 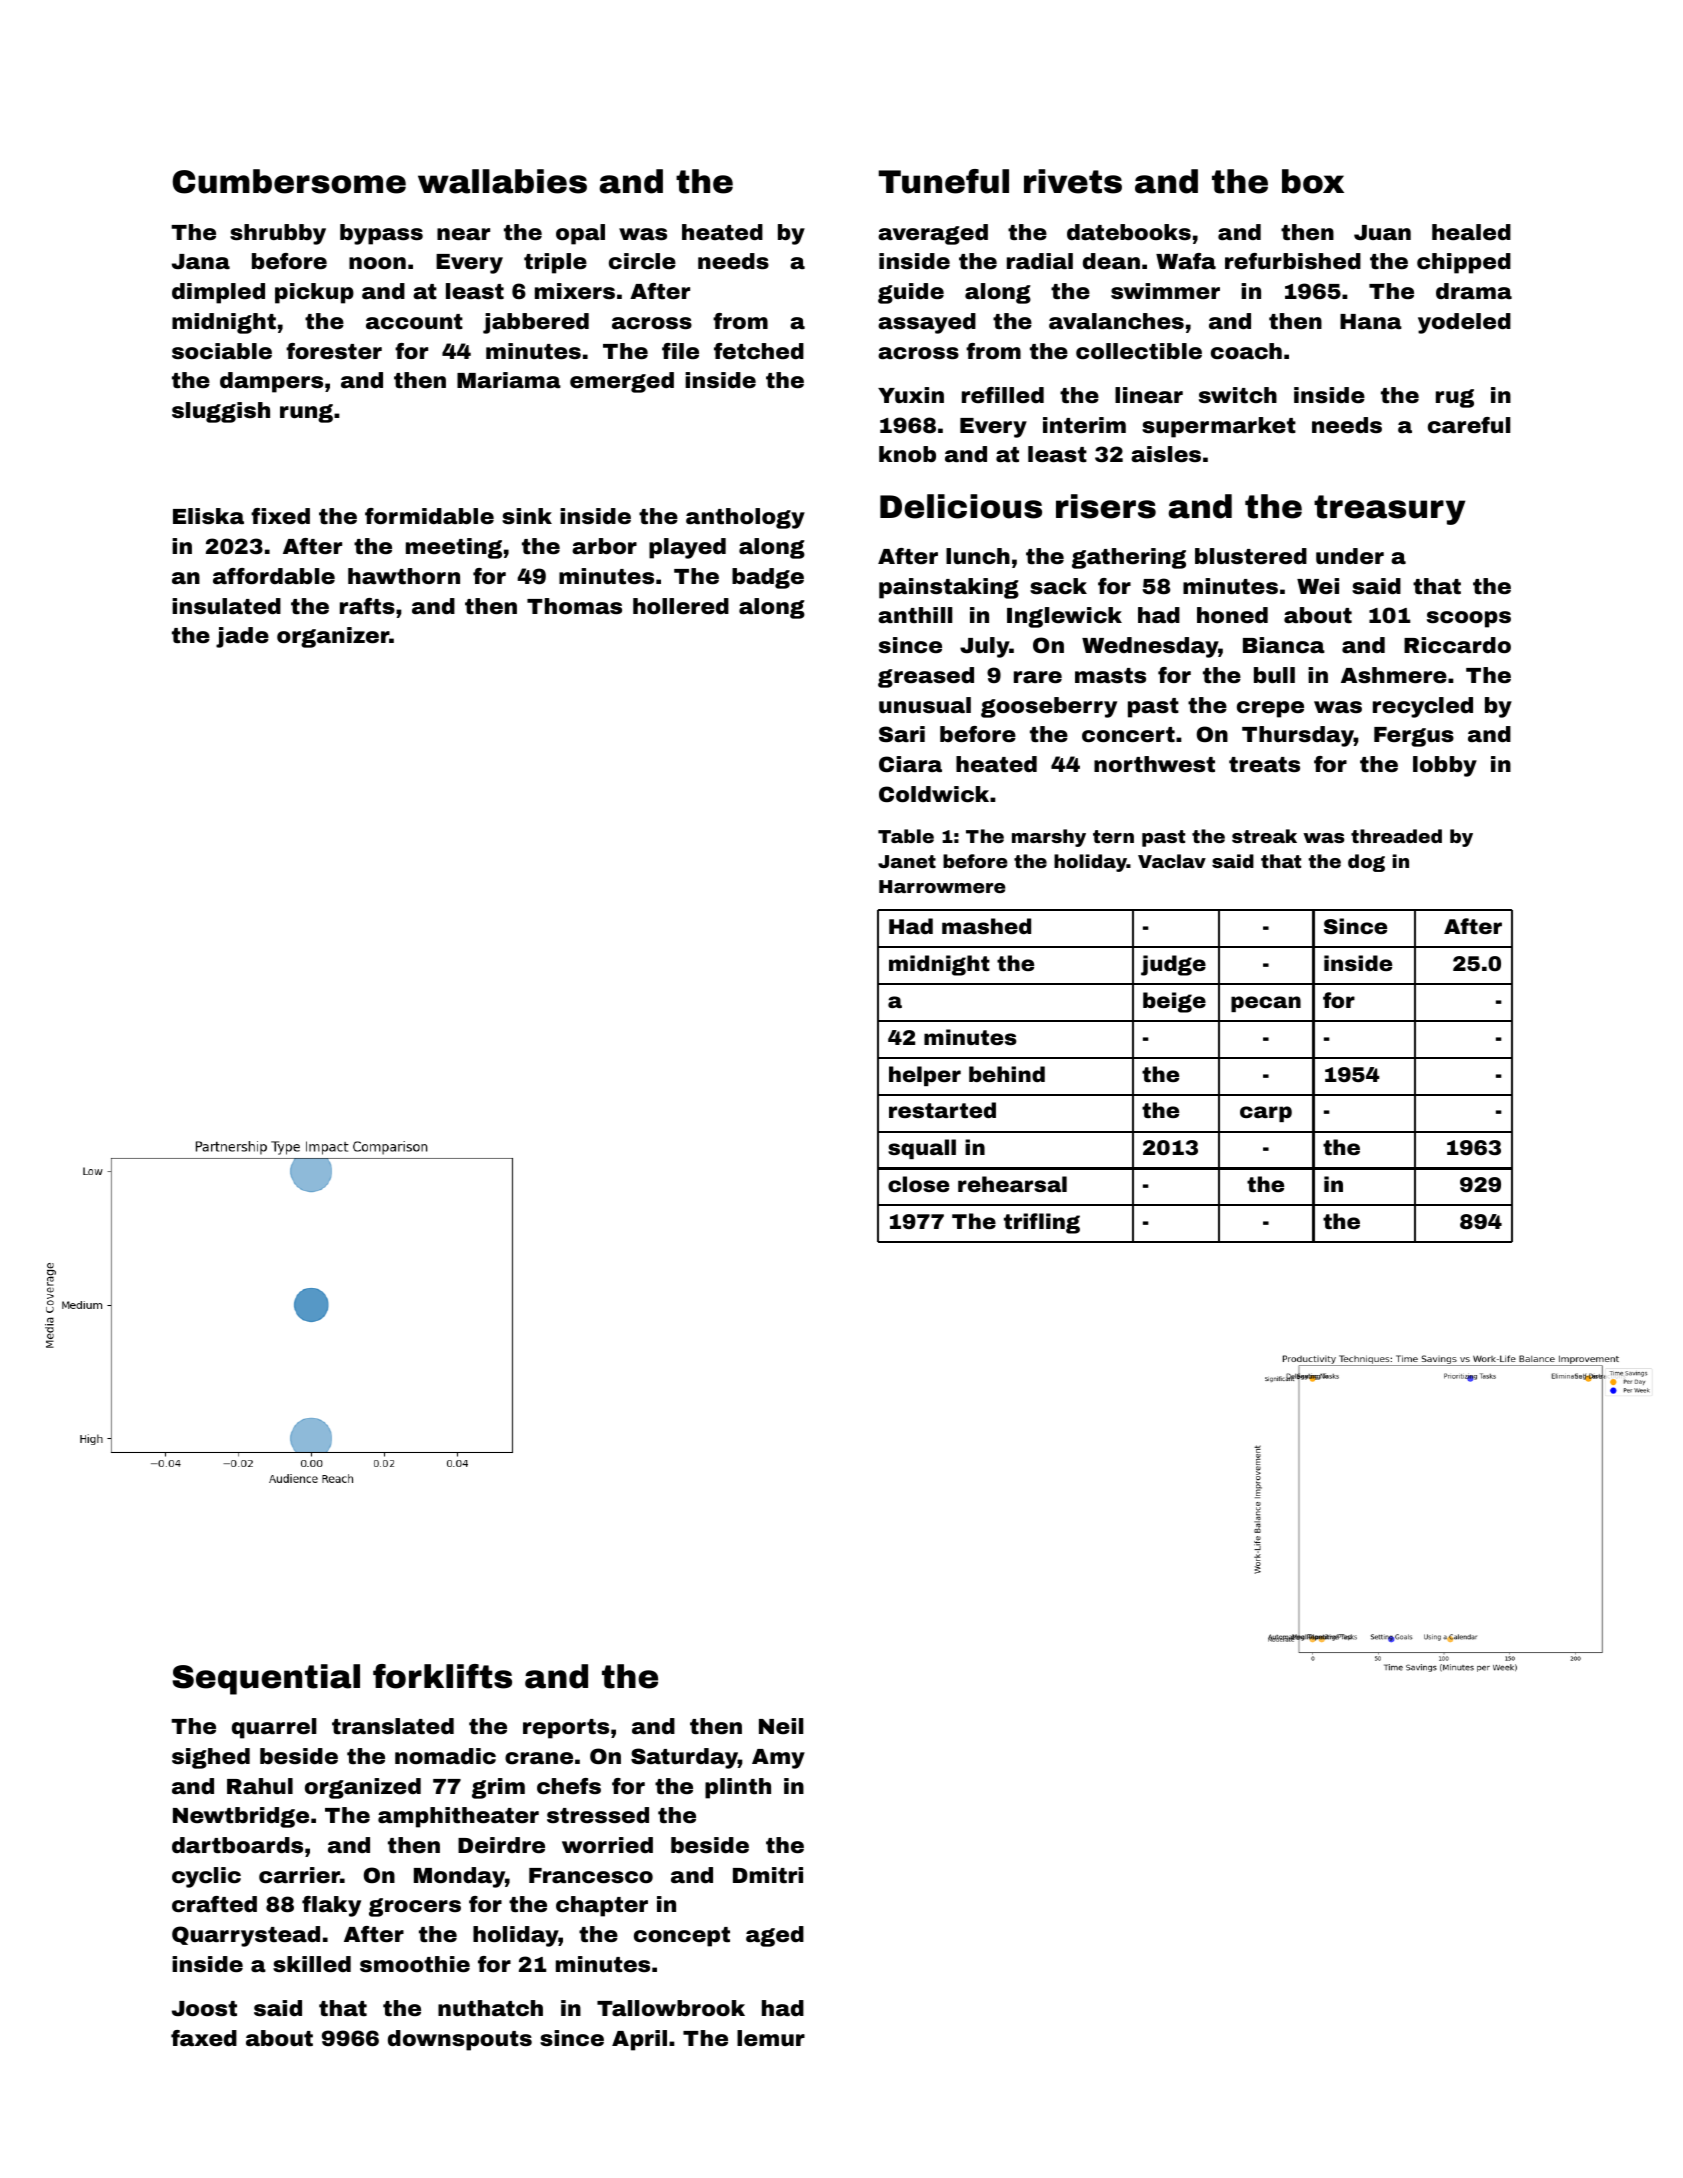 What do you see at coordinates (502, 181) in the screenshot?
I see `wallabies` at bounding box center [502, 181].
